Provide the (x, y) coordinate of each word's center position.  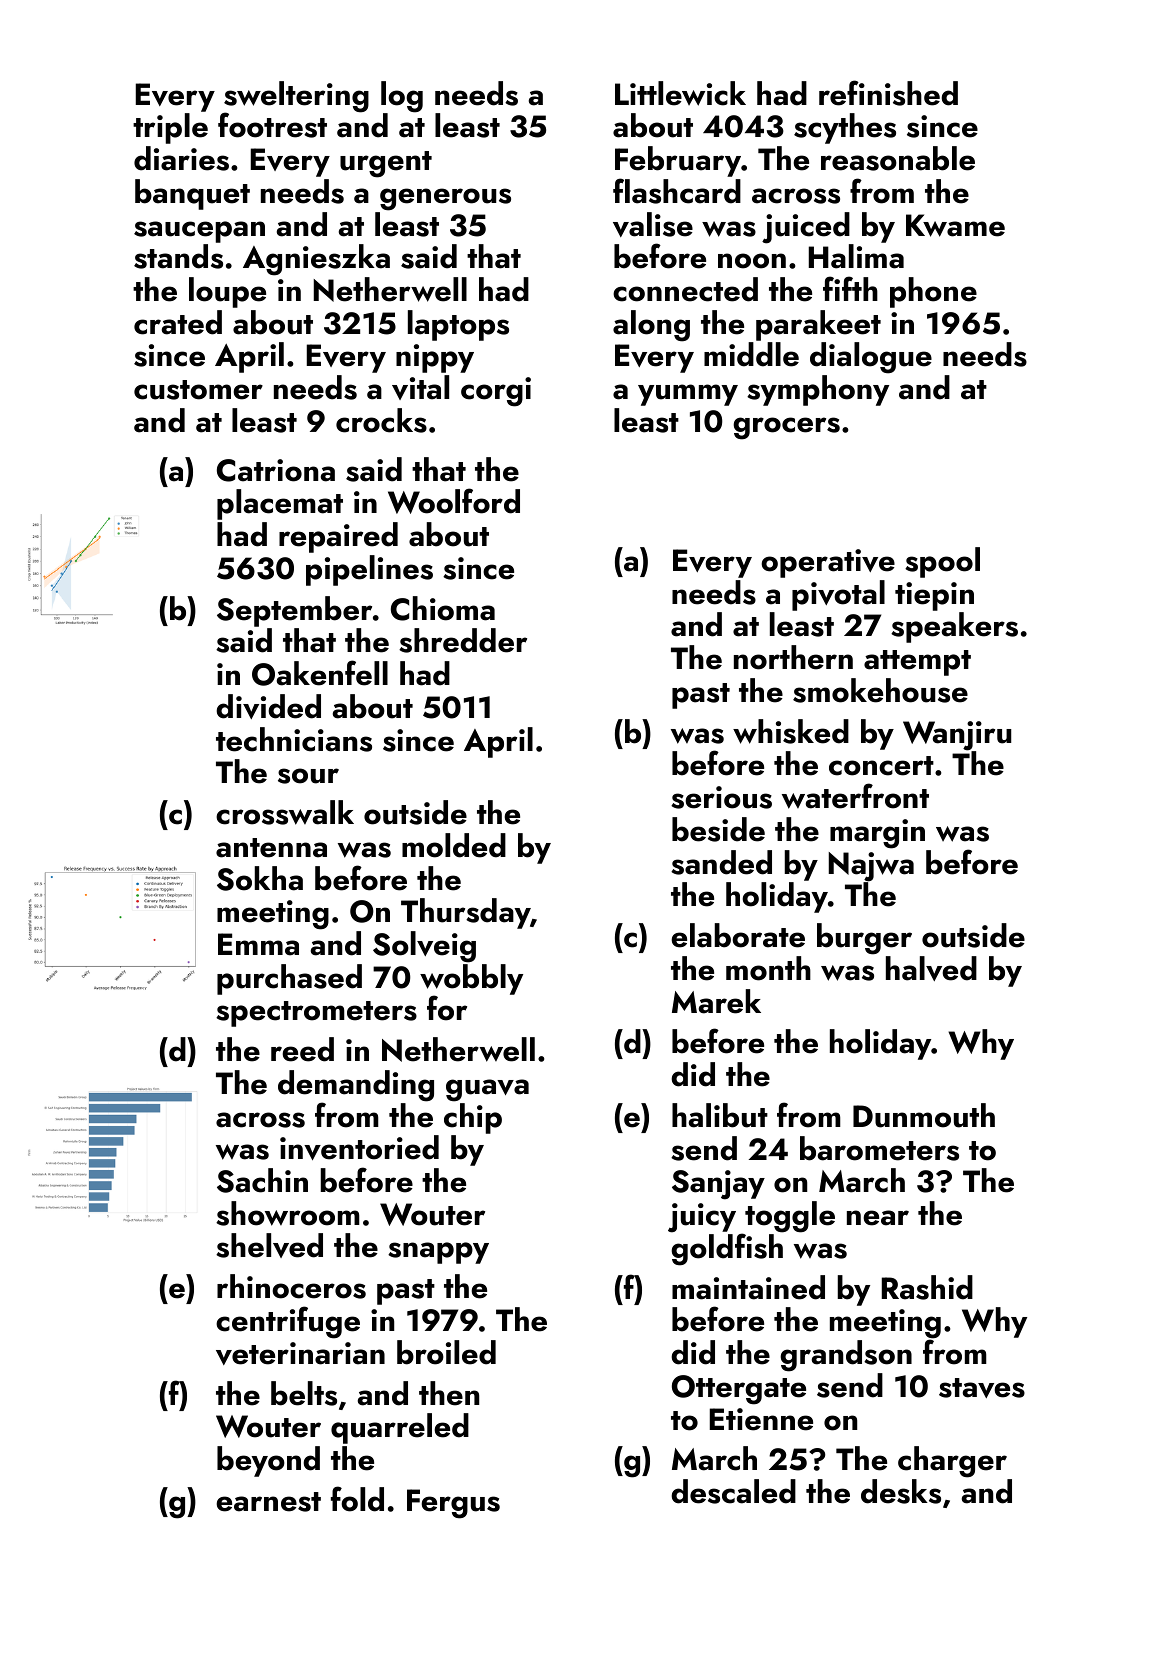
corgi (496, 392)
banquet (192, 194)
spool (942, 562)
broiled (446, 1352)
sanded (721, 862)
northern (793, 657)
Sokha (260, 878)
